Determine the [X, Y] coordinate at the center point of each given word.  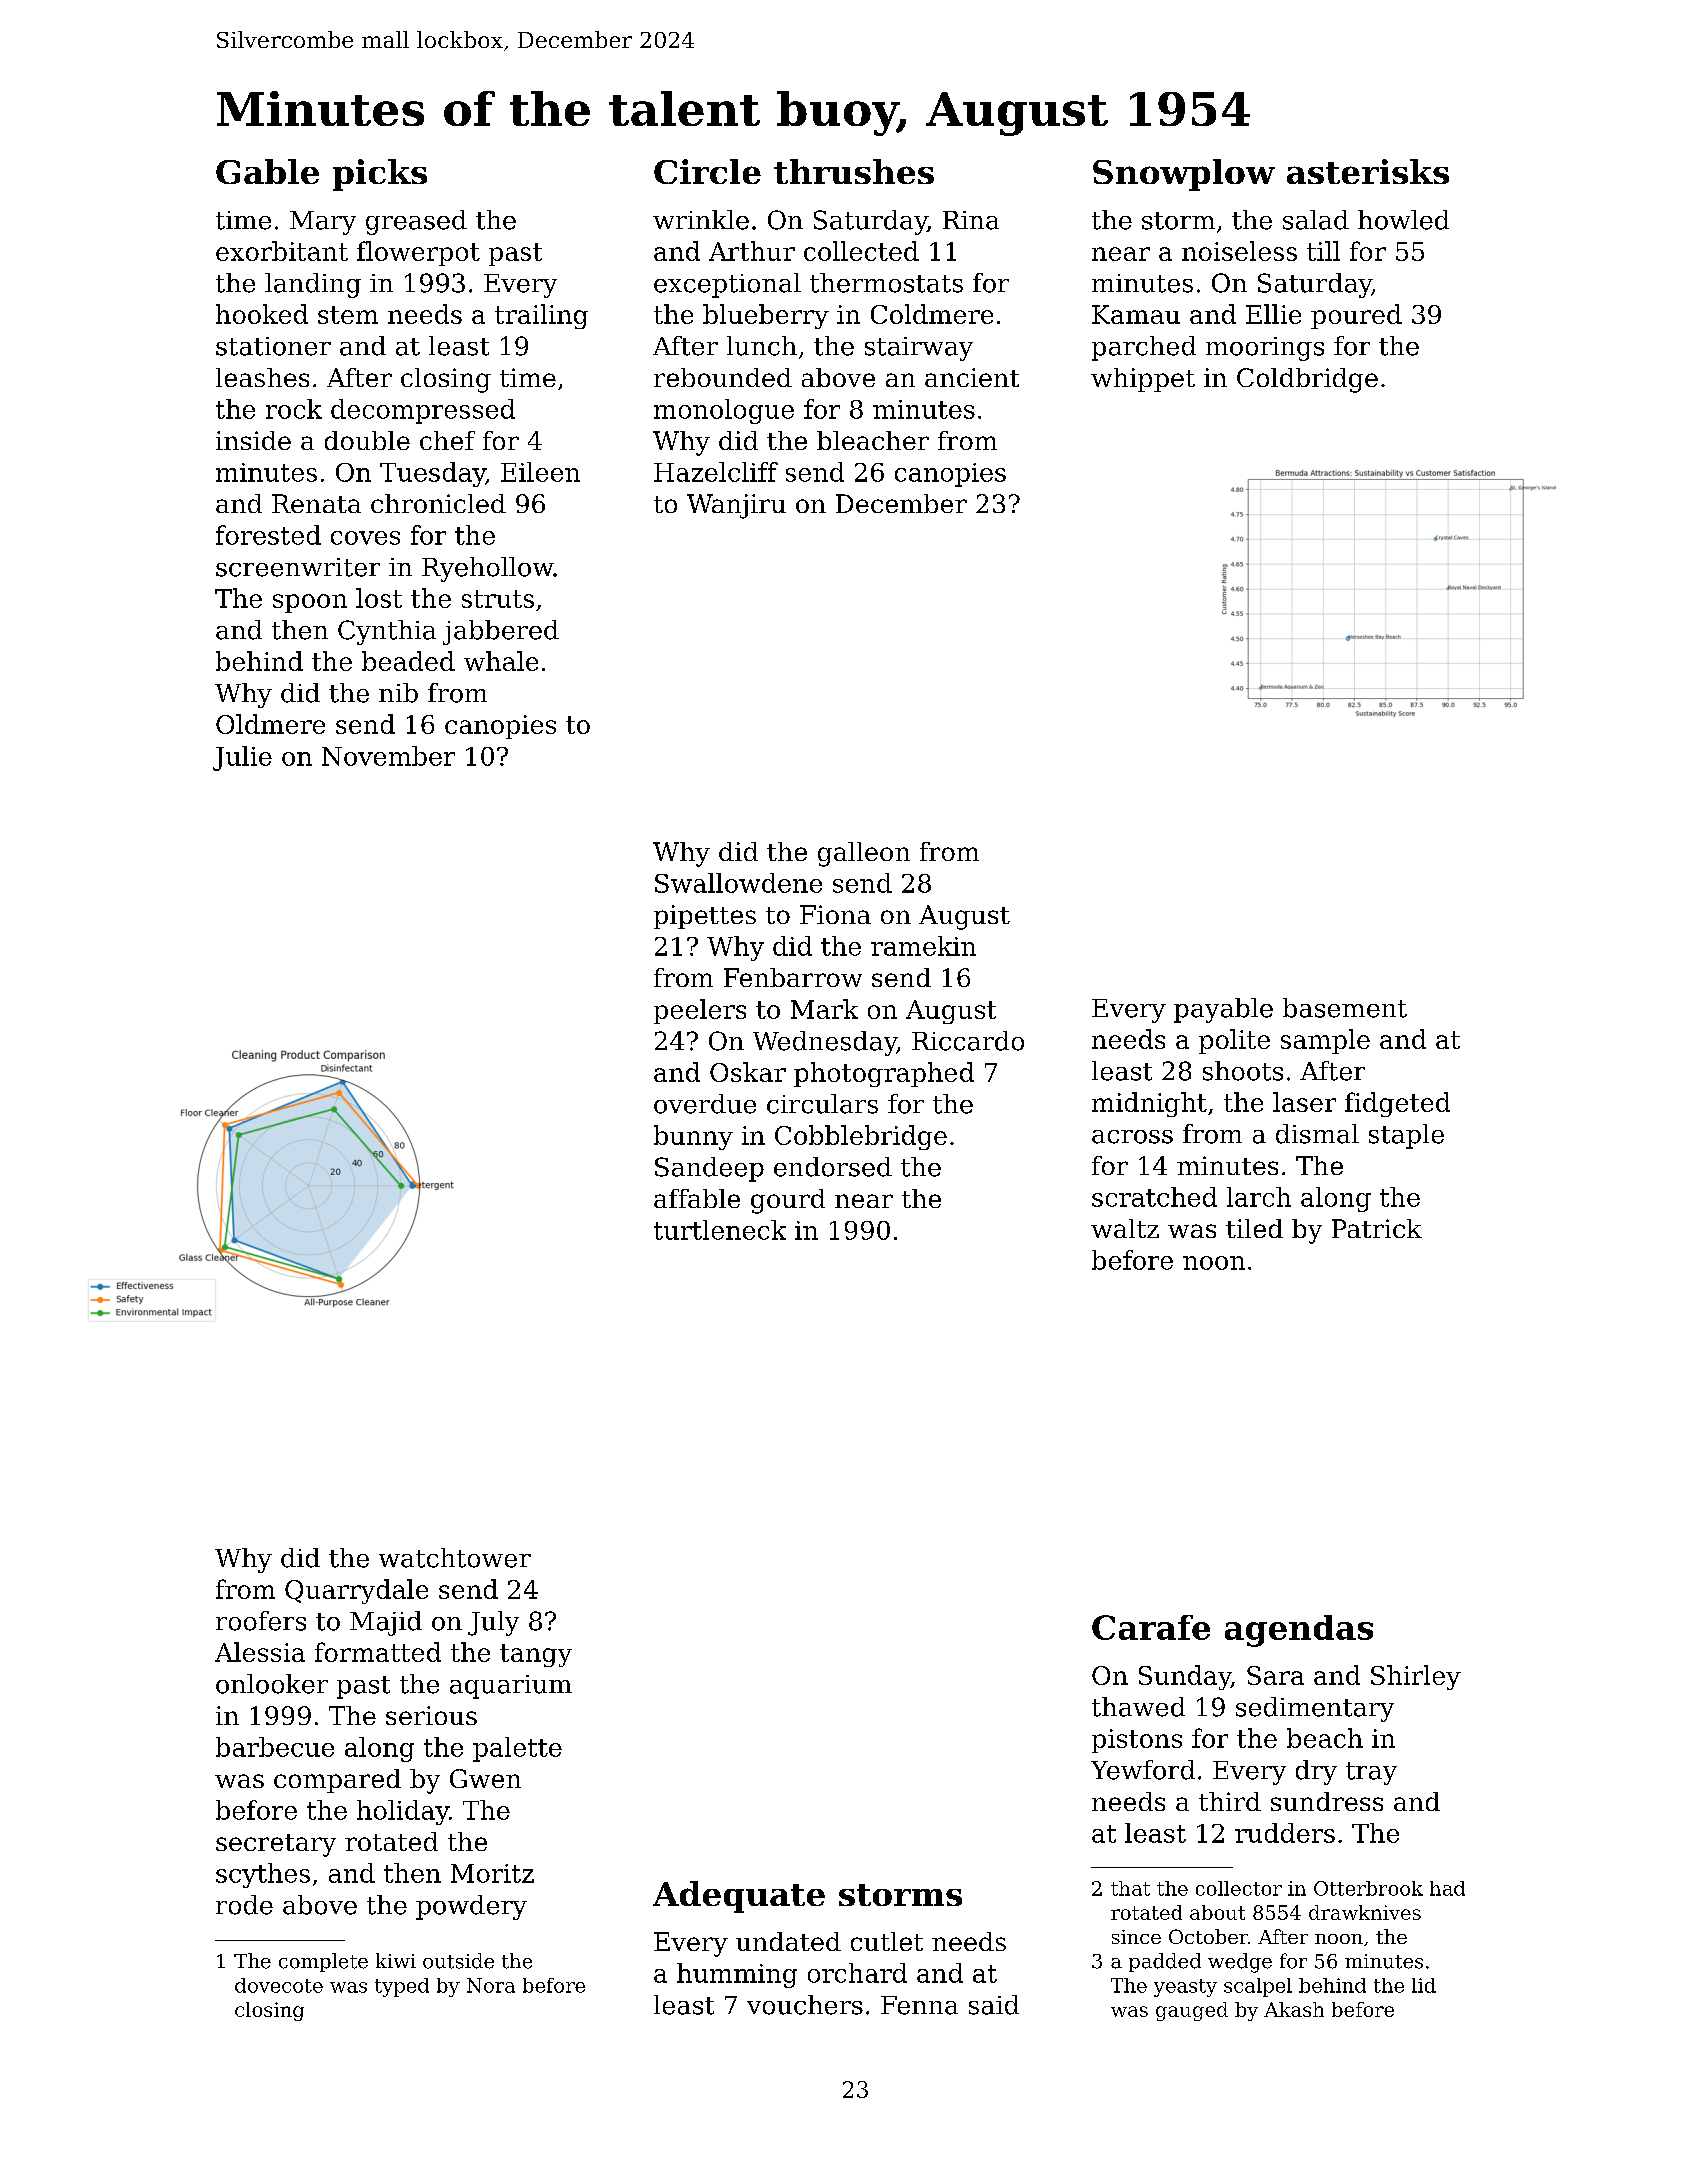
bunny [693, 1137]
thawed [1138, 1707]
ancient [972, 377]
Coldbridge [1307, 380]
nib [398, 693]
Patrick [1377, 1228]
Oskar [748, 1072]
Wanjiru [736, 506]
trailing [541, 316]
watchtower [455, 1558]
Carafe [1151, 1627]
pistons [1137, 1741]
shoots [1243, 1071]
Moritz [492, 1873]
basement [1345, 1008]
